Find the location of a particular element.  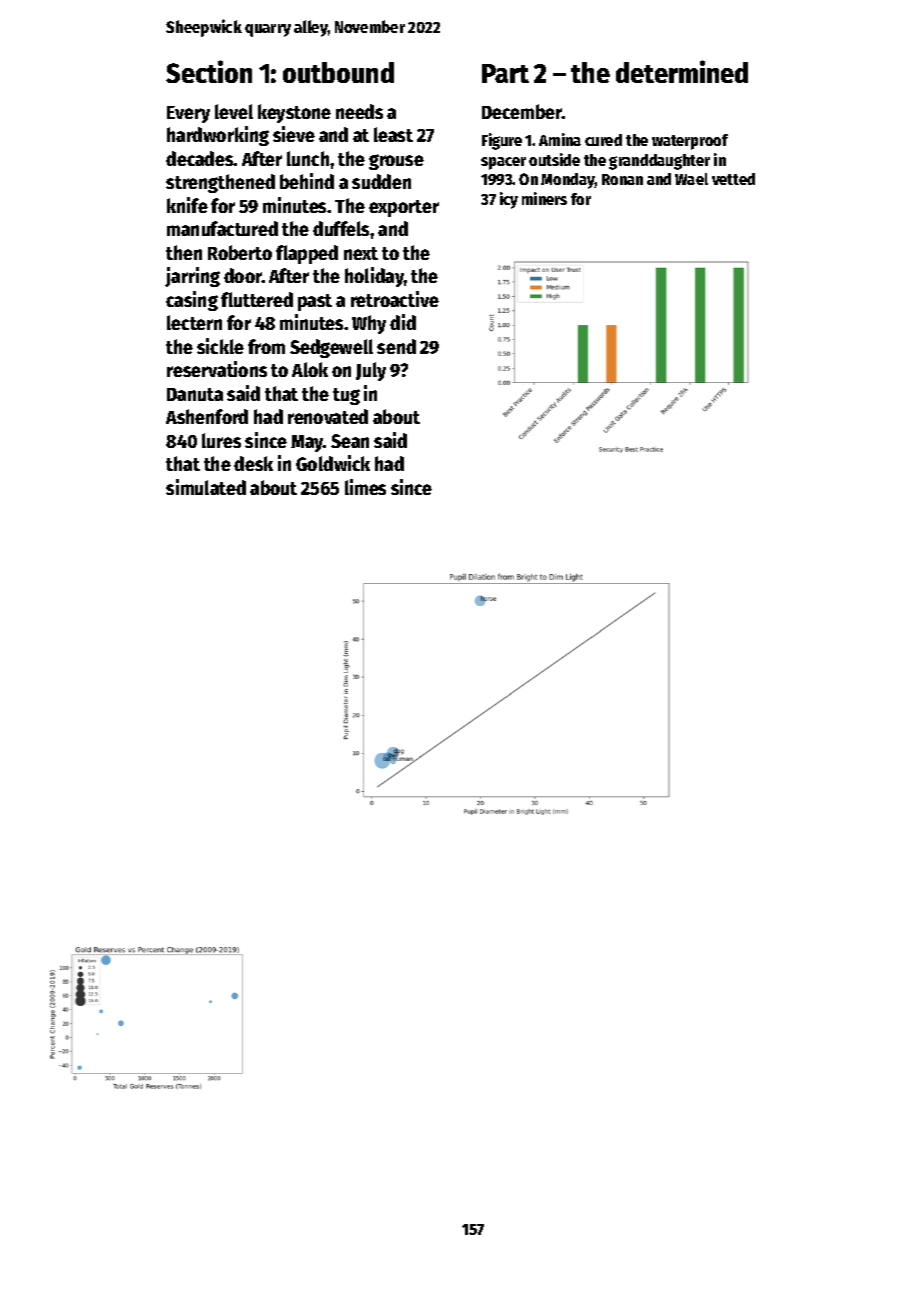

renovated is located at coordinates (328, 416).
